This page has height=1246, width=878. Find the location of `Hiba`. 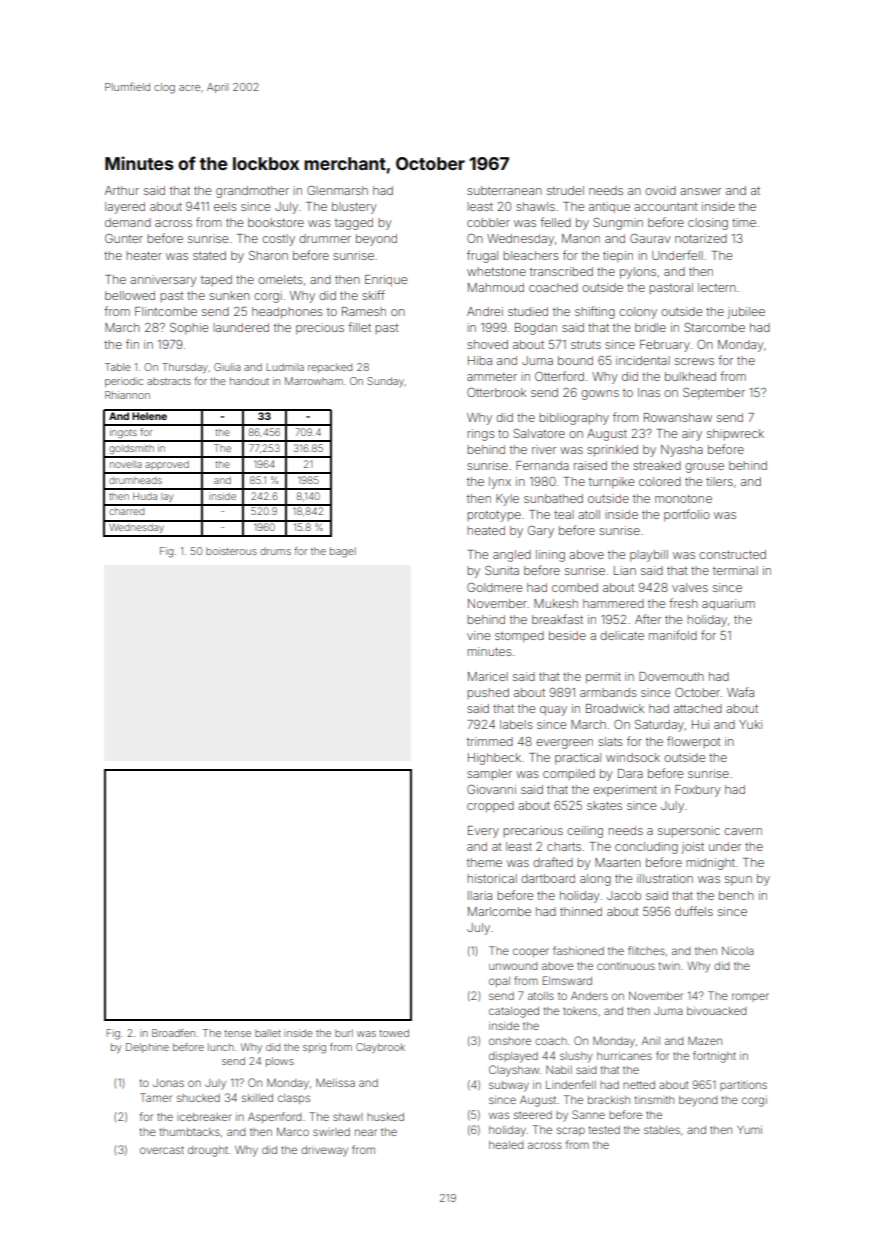

Hiba is located at coordinates (480, 360).
